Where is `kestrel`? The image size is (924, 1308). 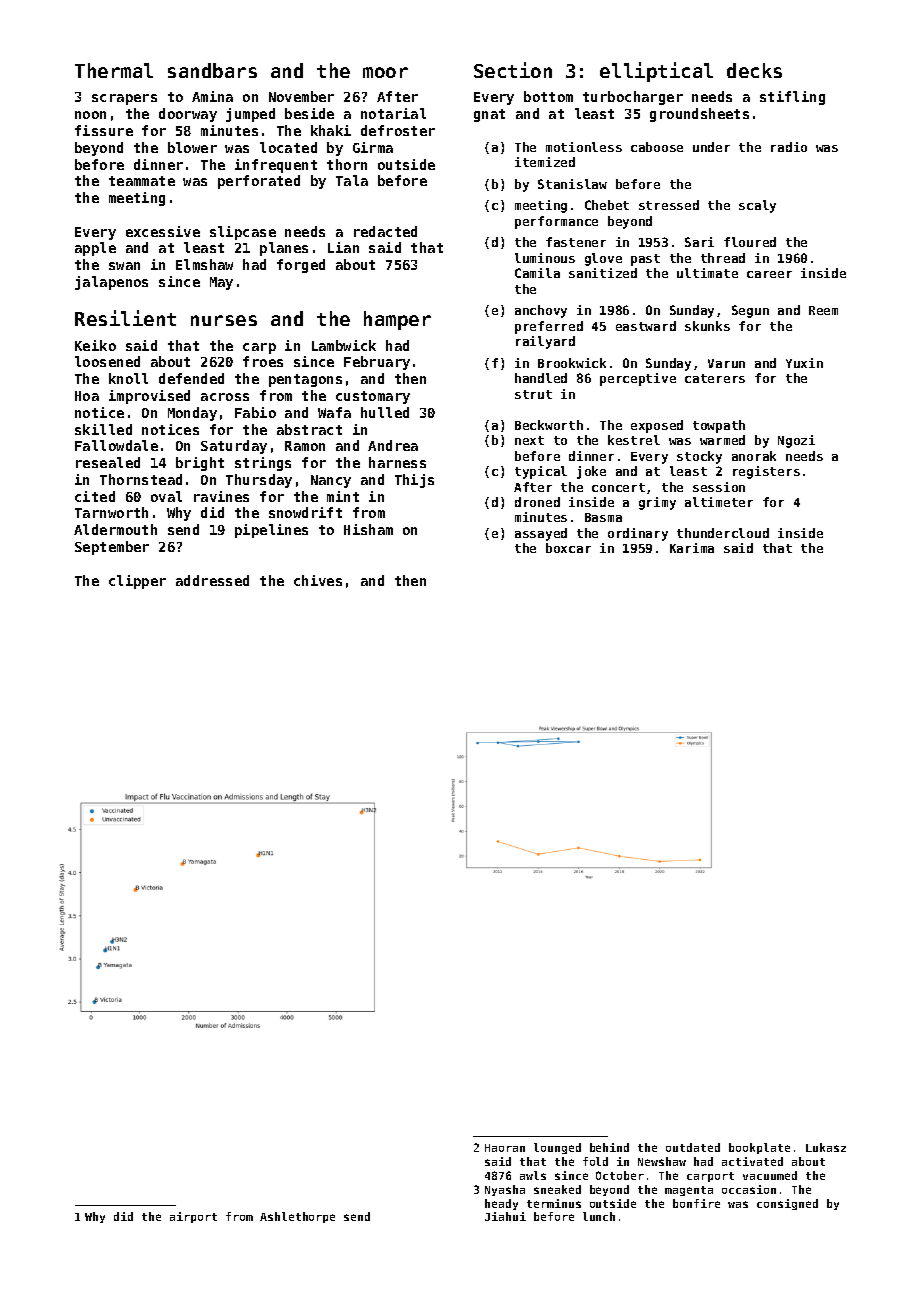 kestrel is located at coordinates (634, 440).
